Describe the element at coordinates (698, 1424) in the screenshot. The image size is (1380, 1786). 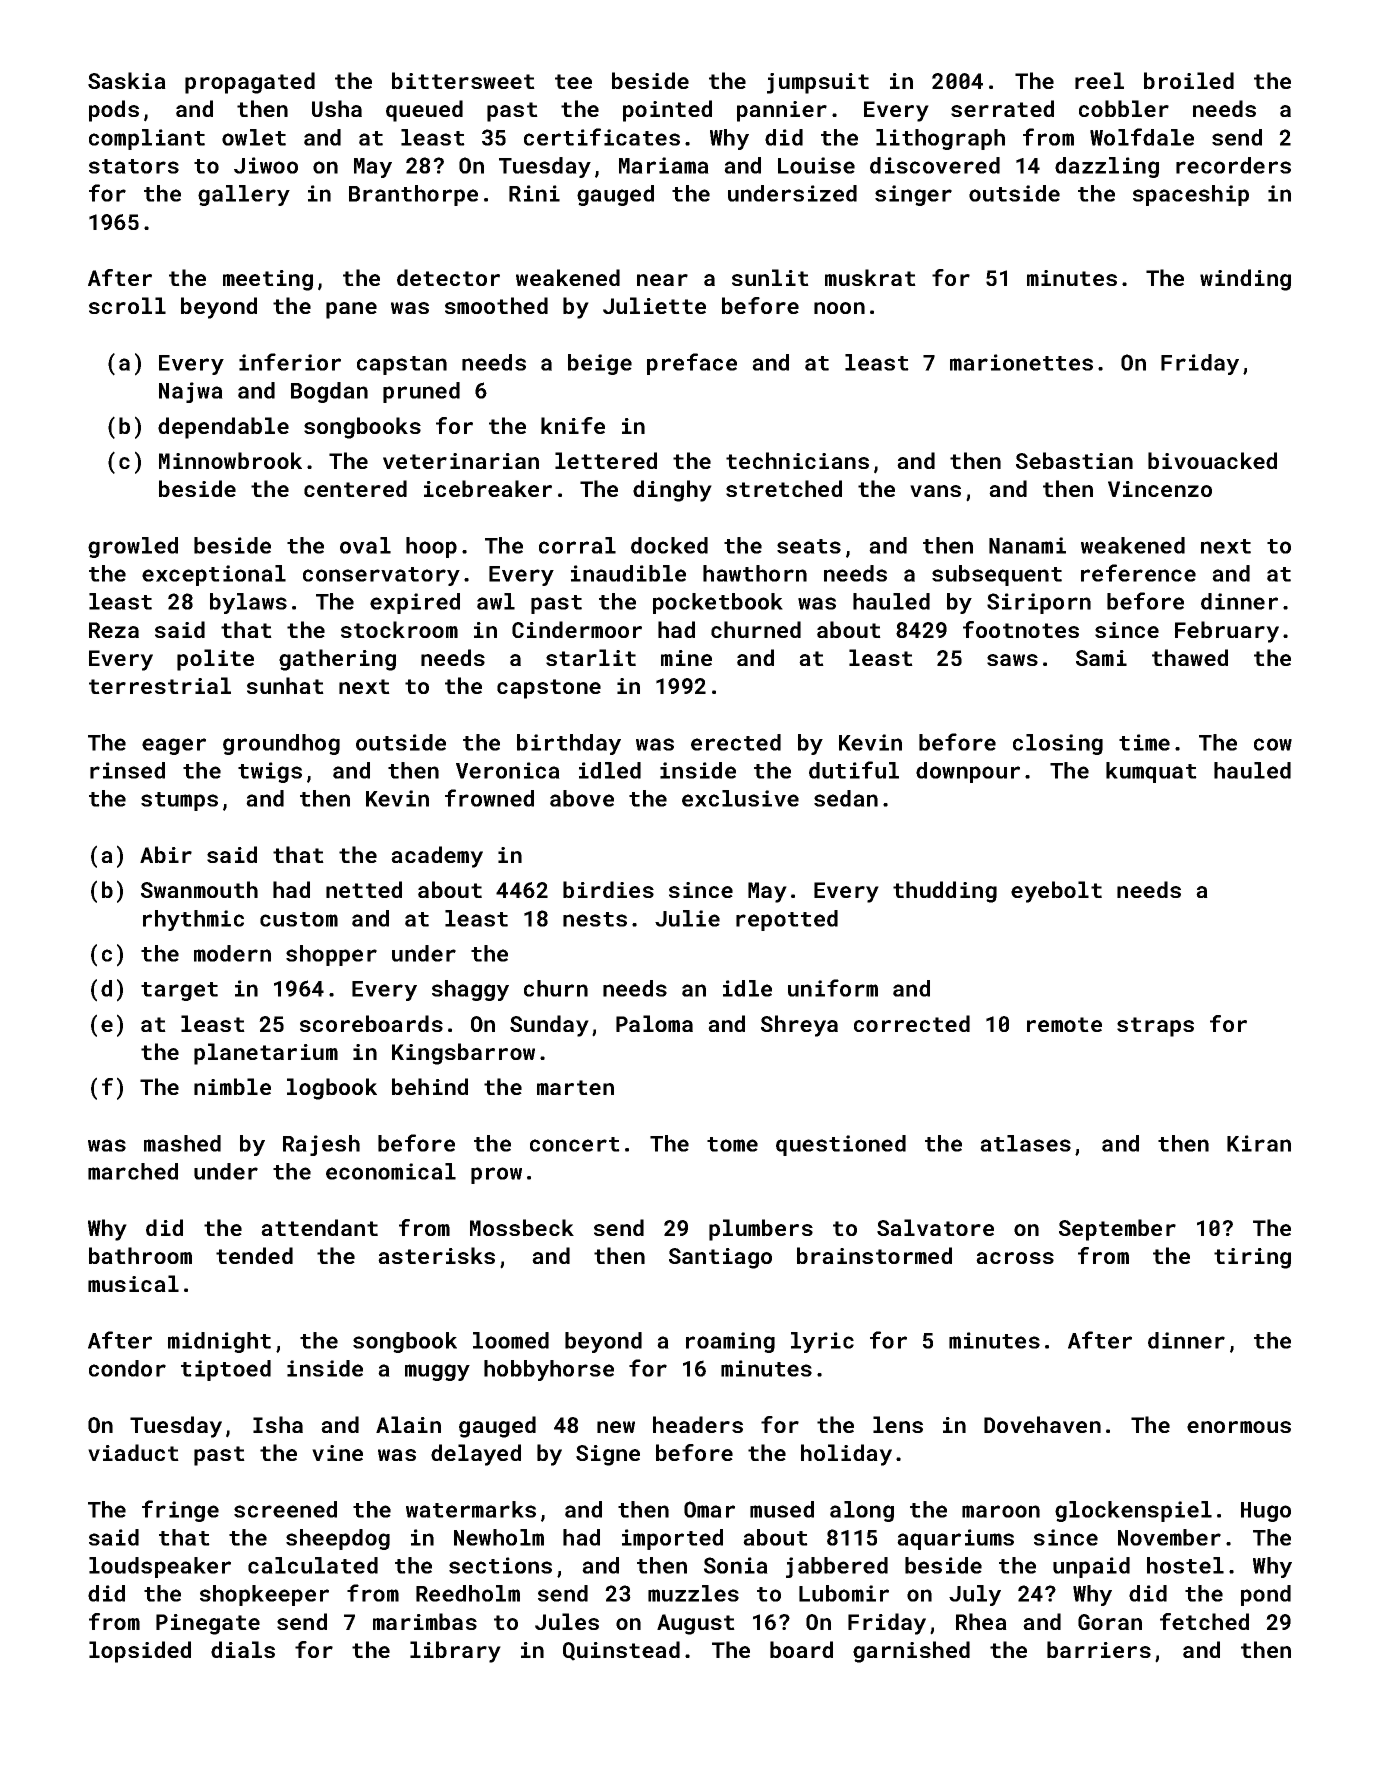
I see `headers` at that location.
